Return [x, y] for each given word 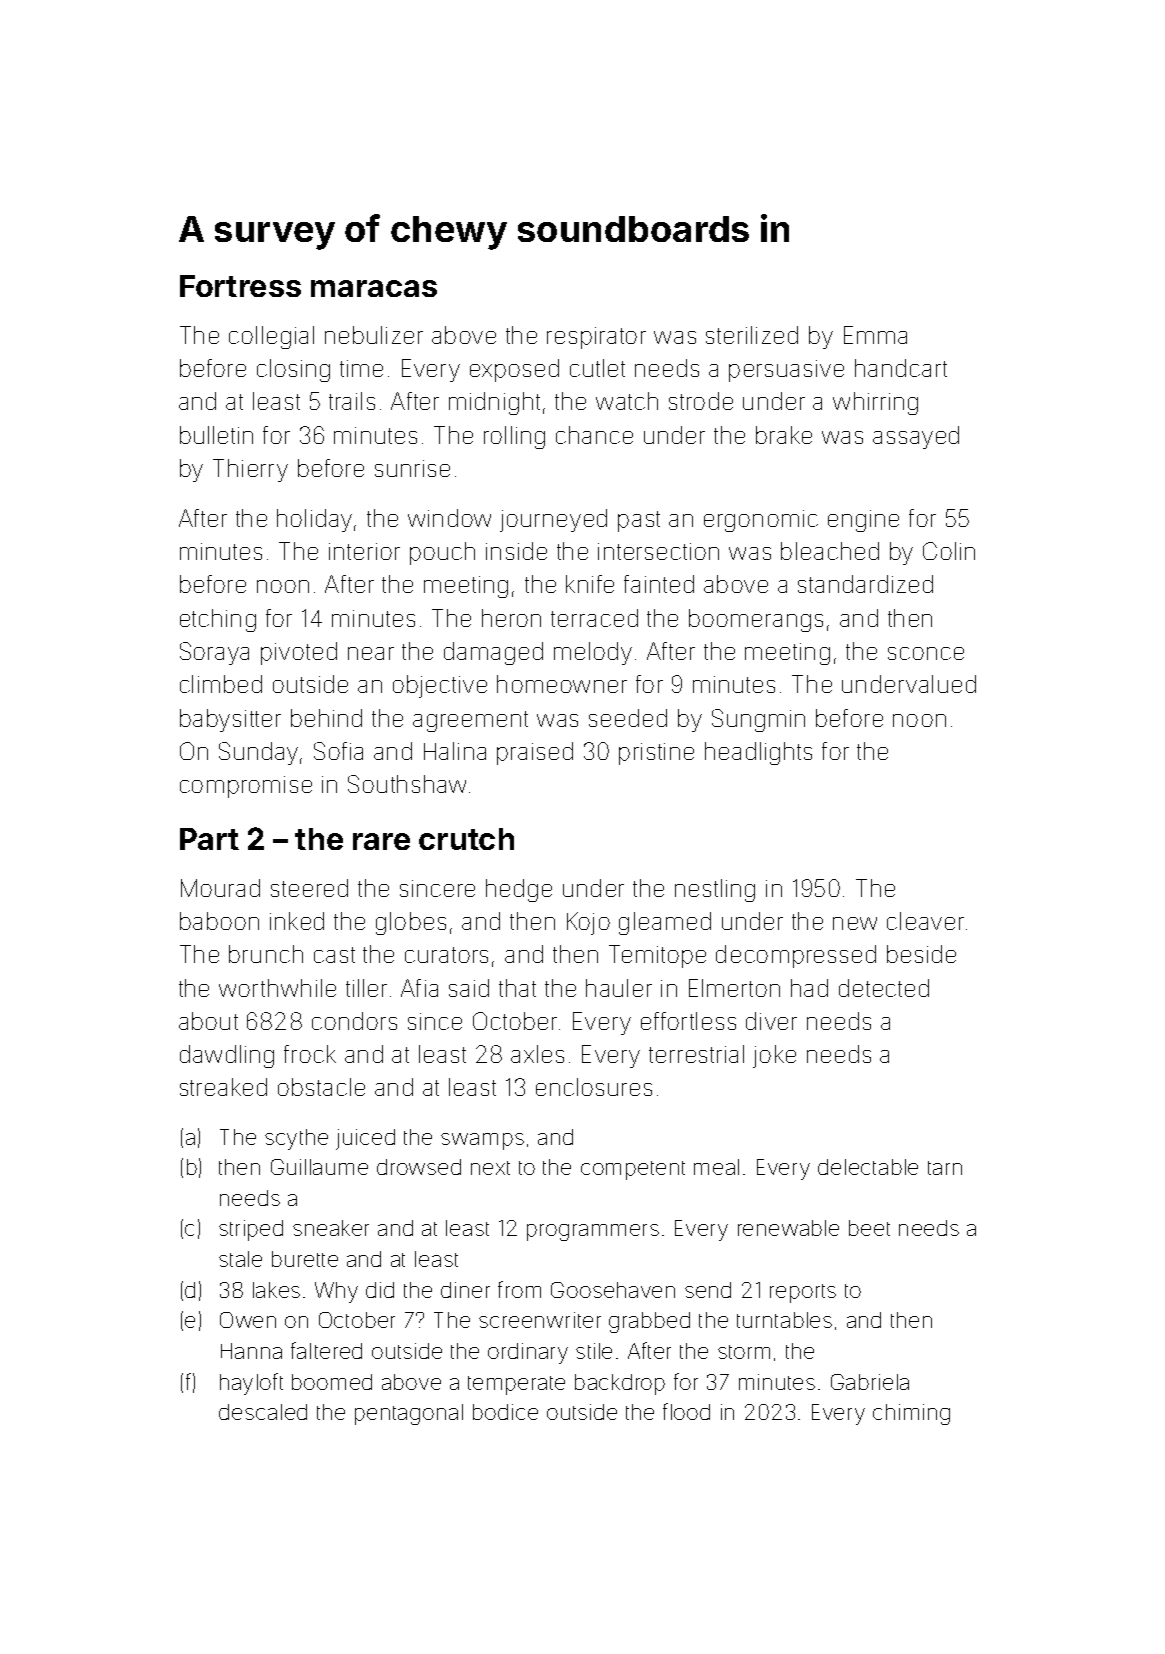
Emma [875, 335]
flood [686, 1411]
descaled [263, 1412]
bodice [505, 1412]
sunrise [412, 468]
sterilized [752, 335]
